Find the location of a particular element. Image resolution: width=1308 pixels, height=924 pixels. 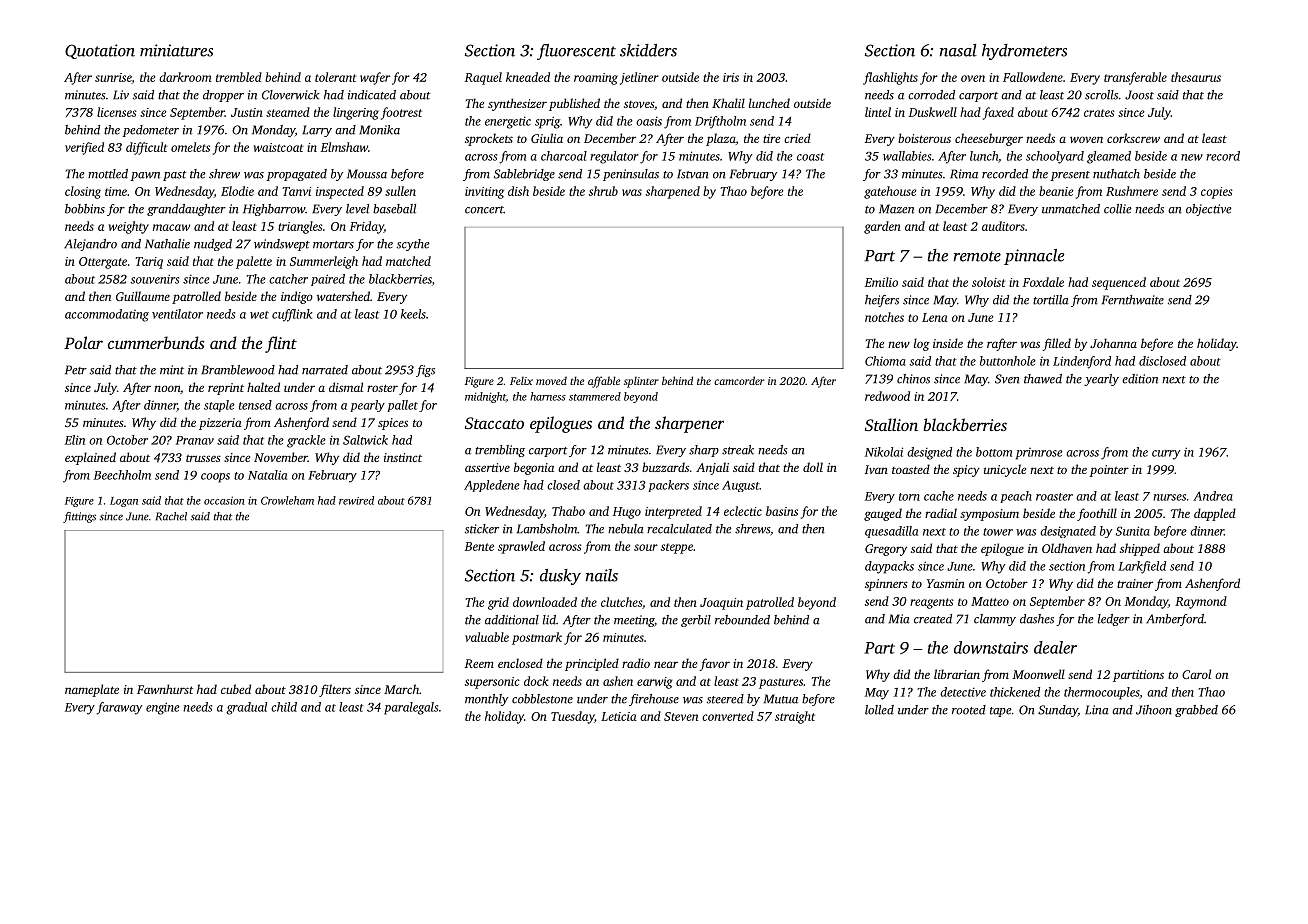

Friday is located at coordinates (367, 227).
